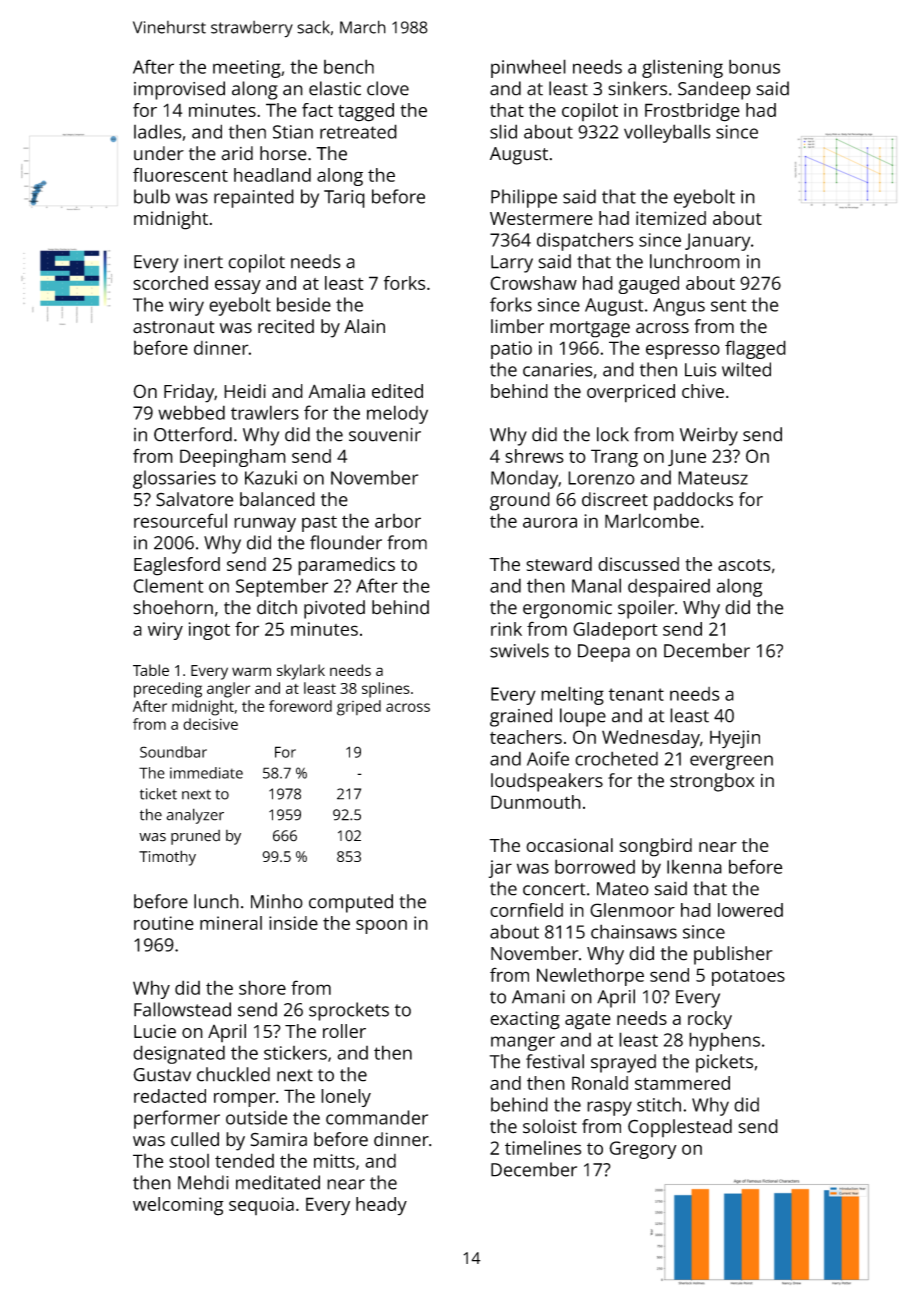  What do you see at coordinates (680, 1128) in the page?
I see `Copplestead` at bounding box center [680, 1128].
